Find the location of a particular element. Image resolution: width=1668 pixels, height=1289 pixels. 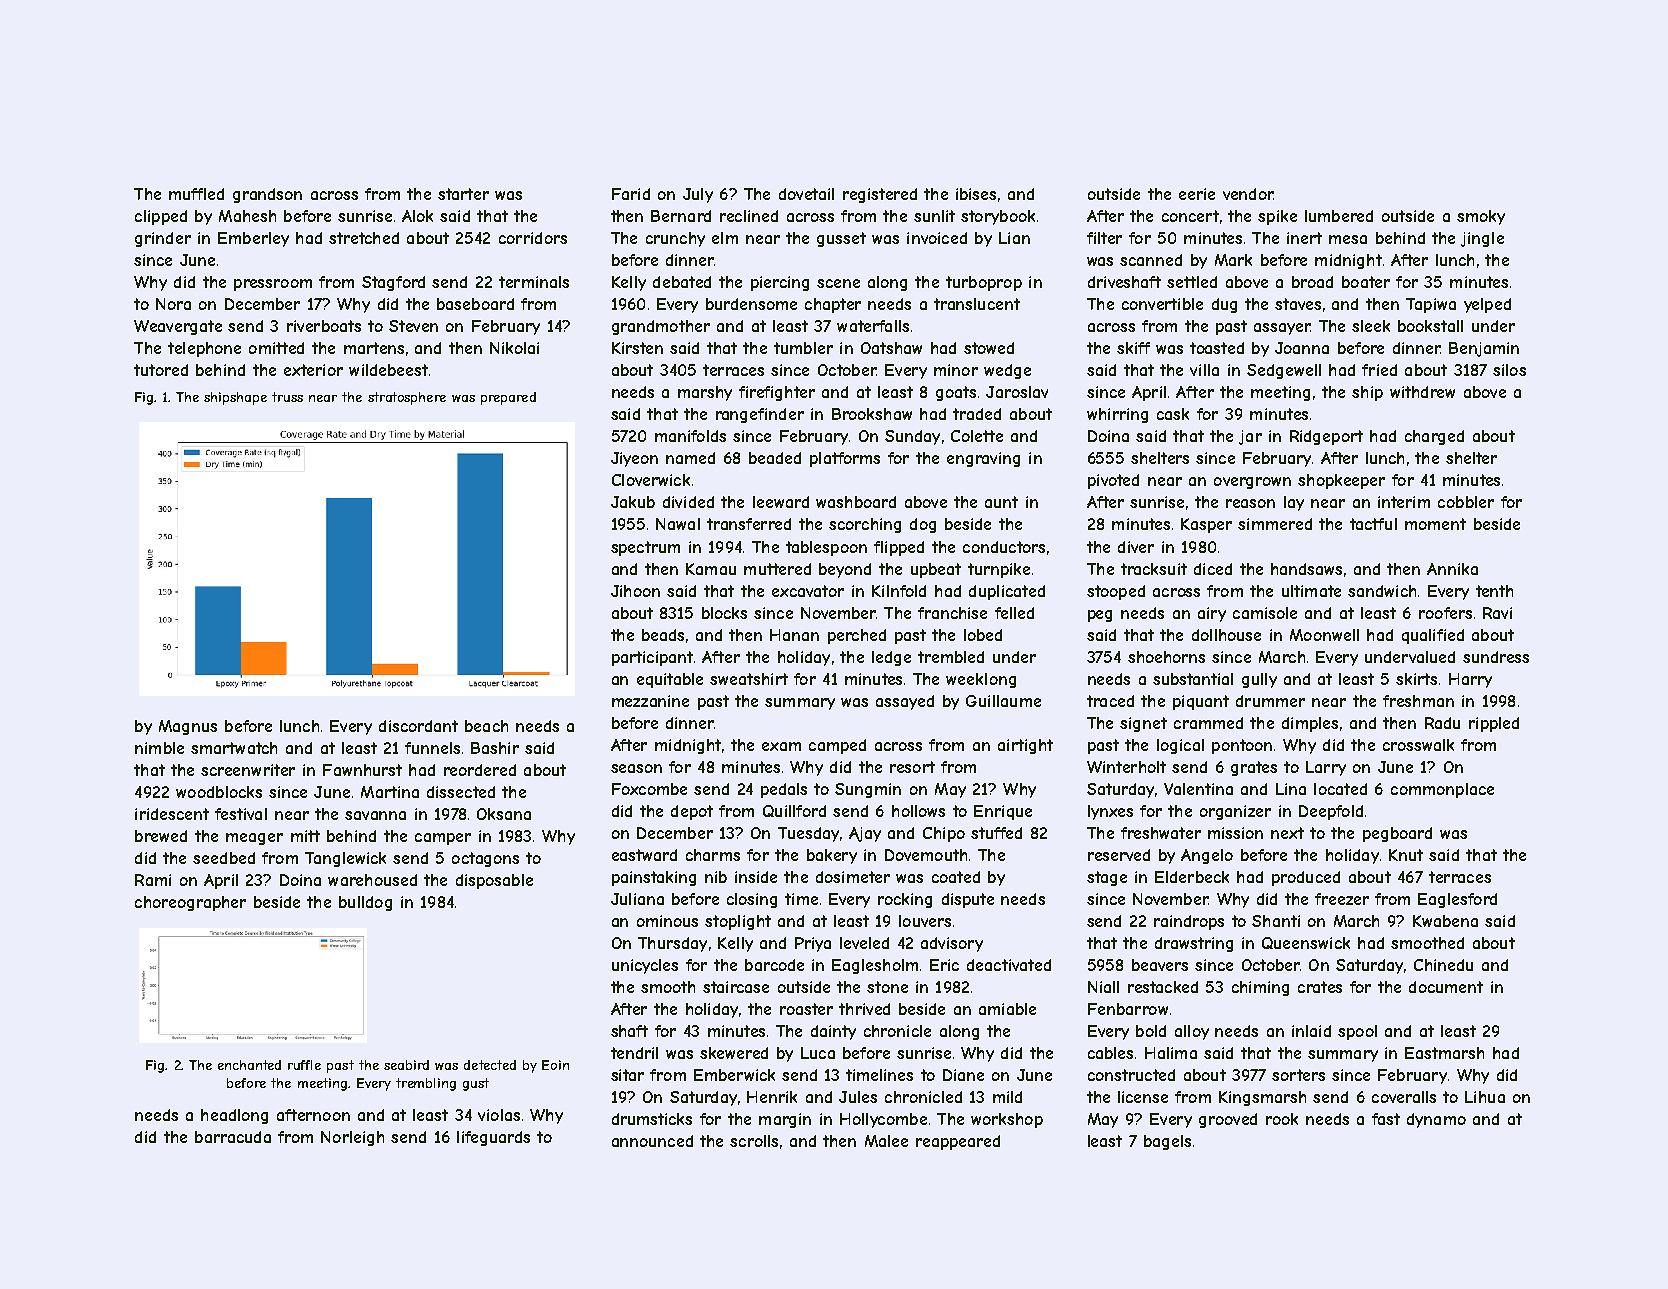

muffled is located at coordinates (196, 194).
